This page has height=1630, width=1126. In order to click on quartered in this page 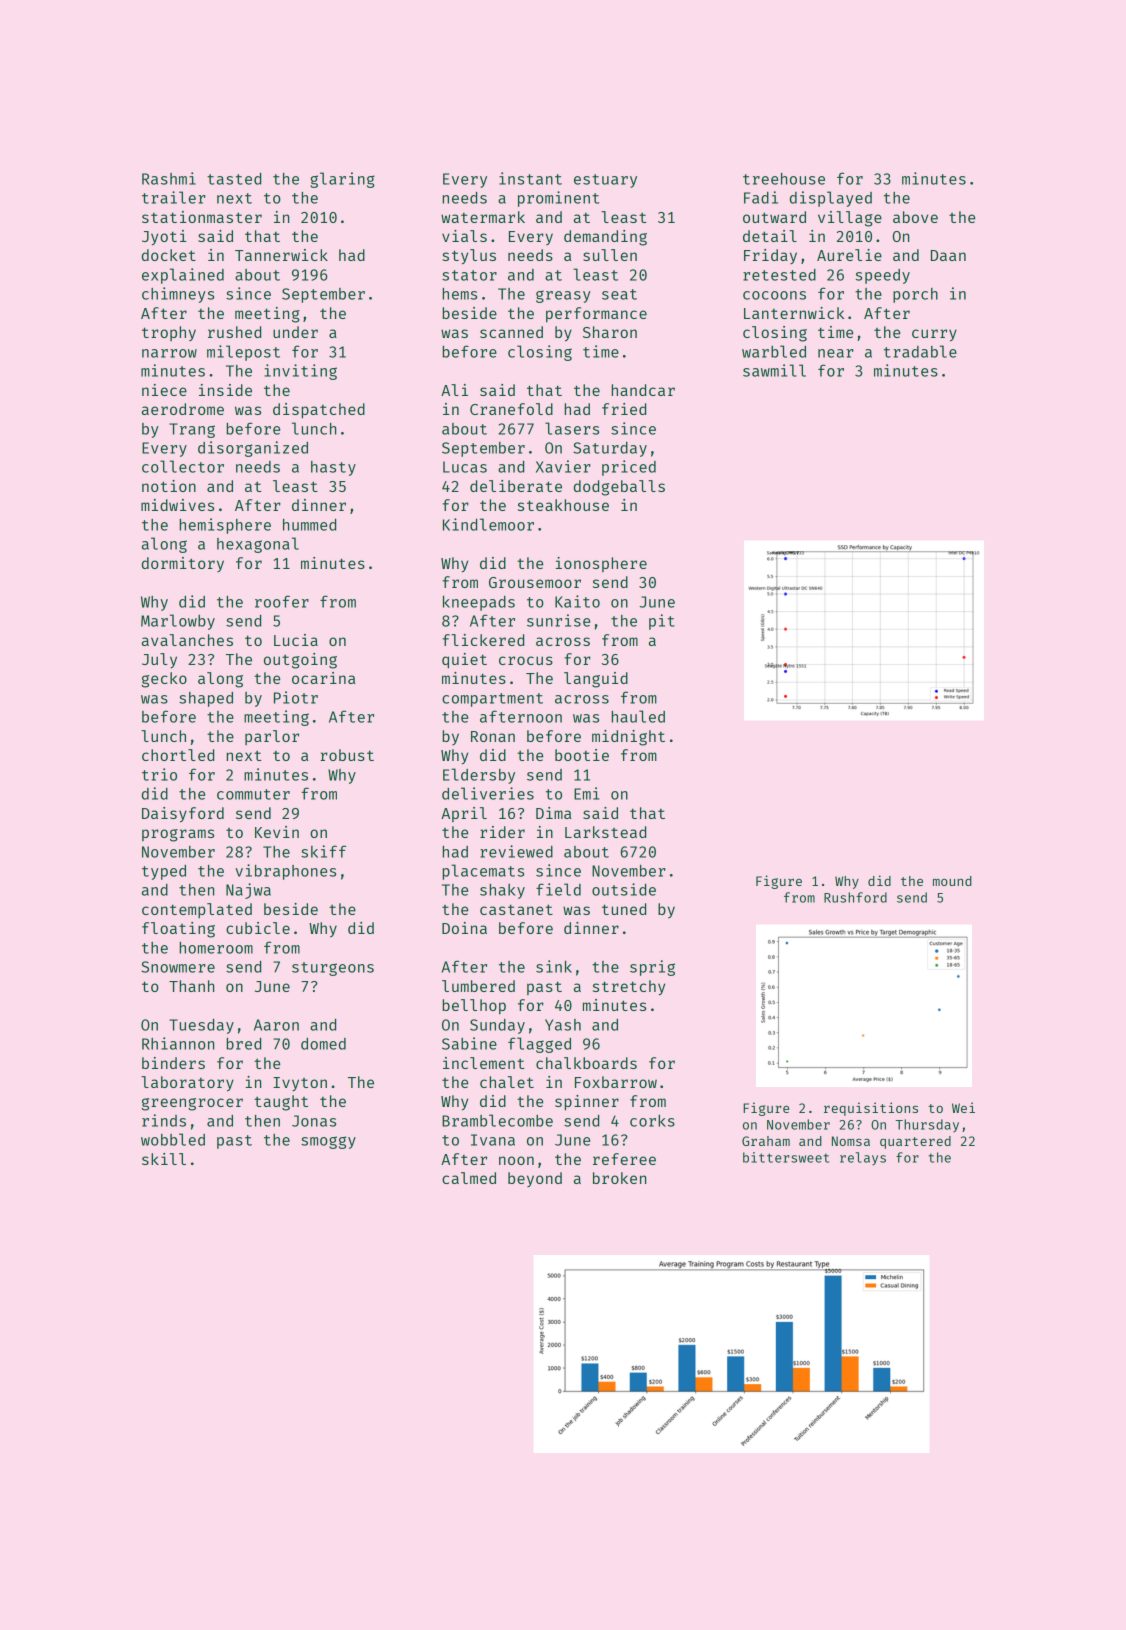, I will do `click(915, 1142)`.
